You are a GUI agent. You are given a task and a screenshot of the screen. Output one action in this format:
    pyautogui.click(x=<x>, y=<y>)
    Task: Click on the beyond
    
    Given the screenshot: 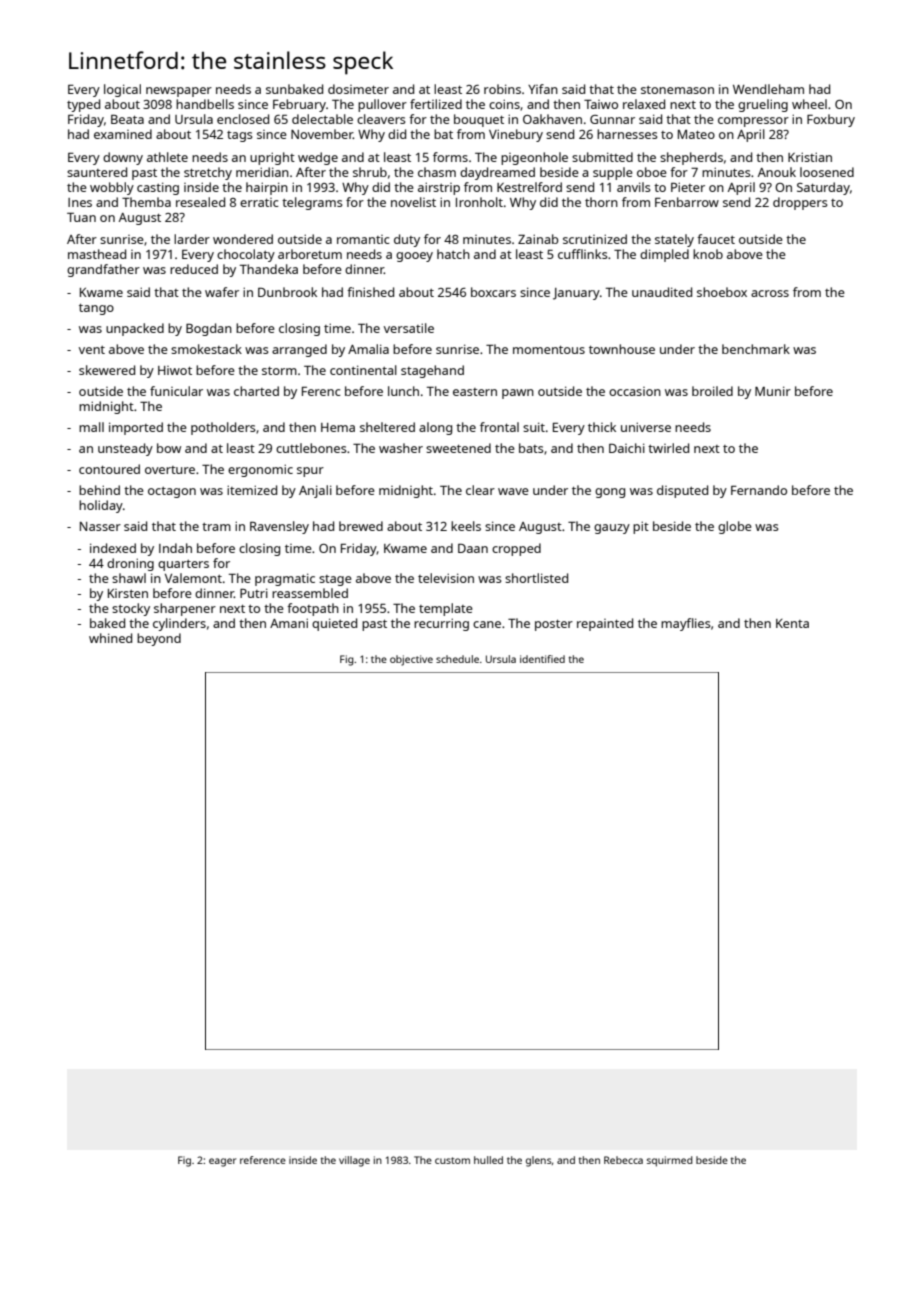 What is the action you would take?
    pyautogui.click(x=159, y=639)
